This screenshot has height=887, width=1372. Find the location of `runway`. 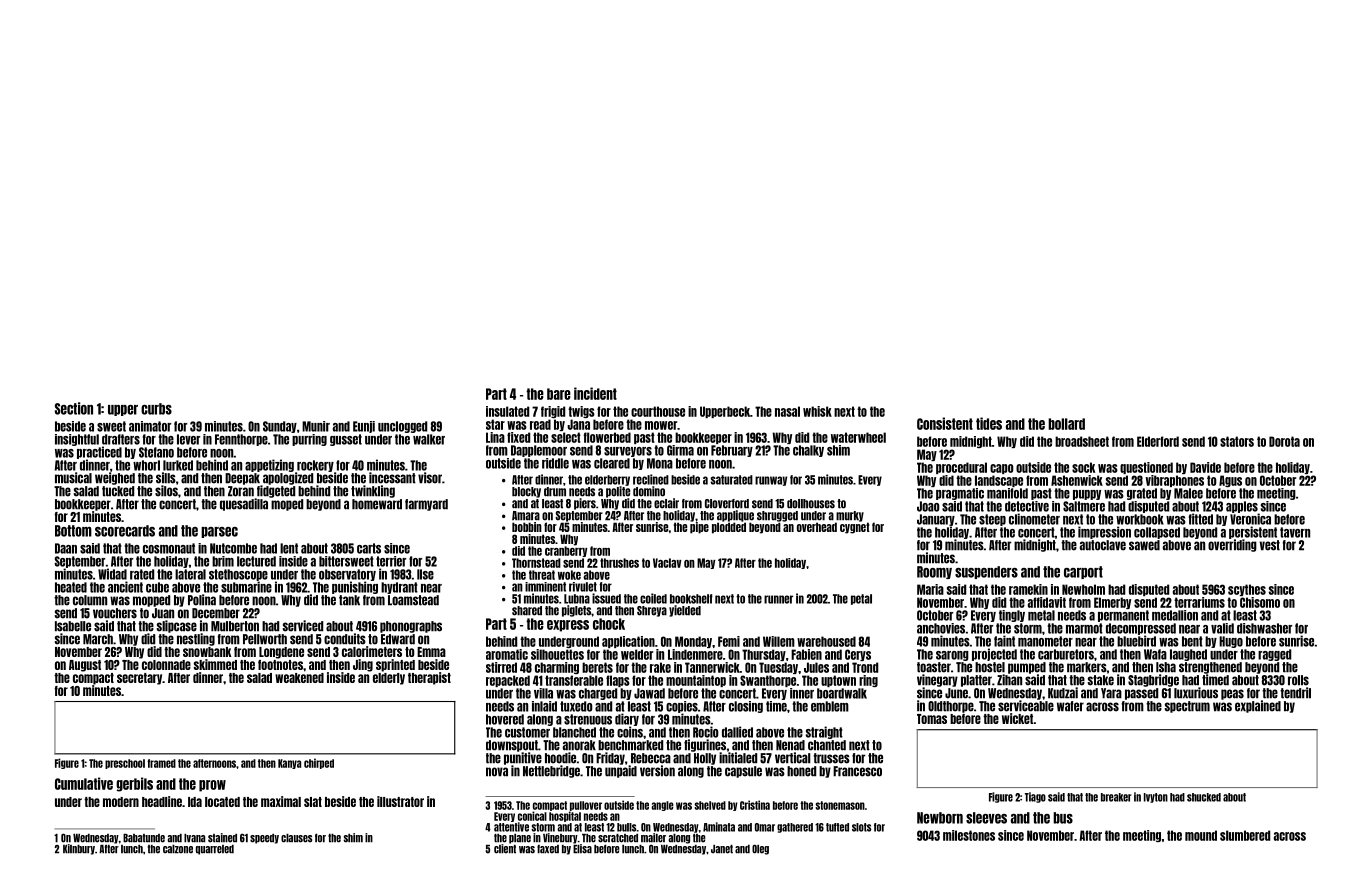

runway is located at coordinates (771, 481).
